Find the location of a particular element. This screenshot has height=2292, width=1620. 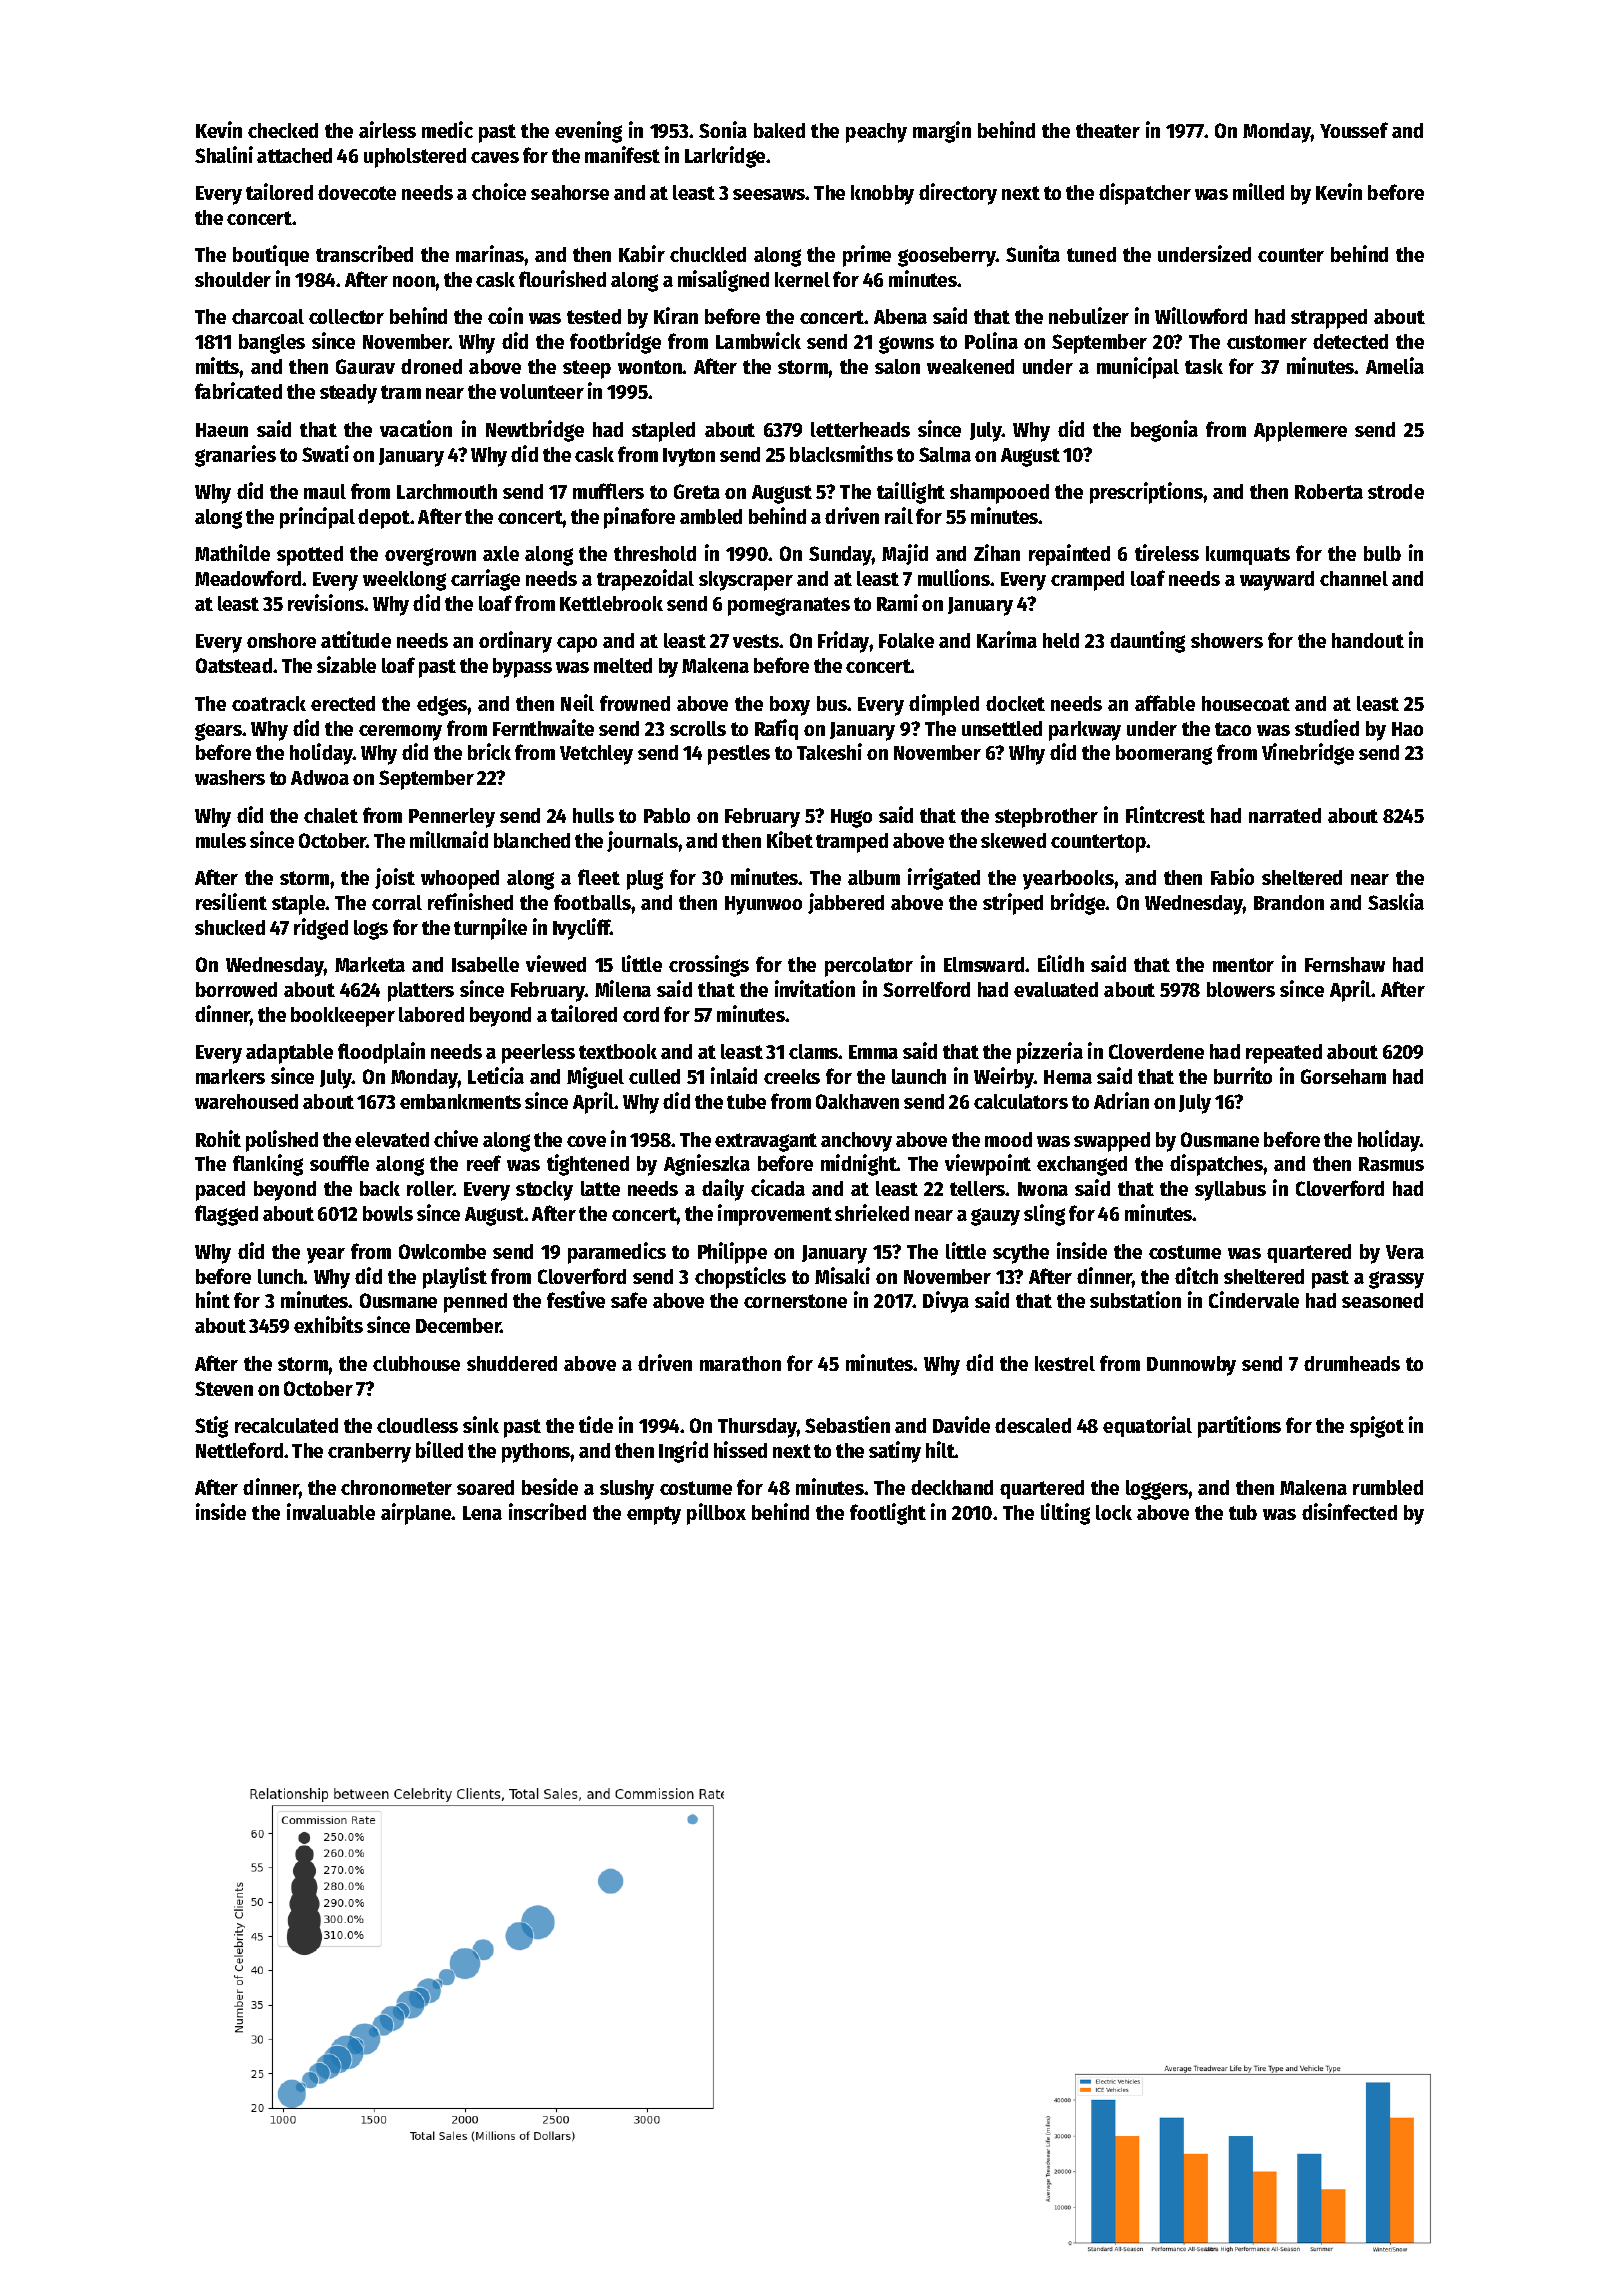

lunch is located at coordinates (281, 1276).
